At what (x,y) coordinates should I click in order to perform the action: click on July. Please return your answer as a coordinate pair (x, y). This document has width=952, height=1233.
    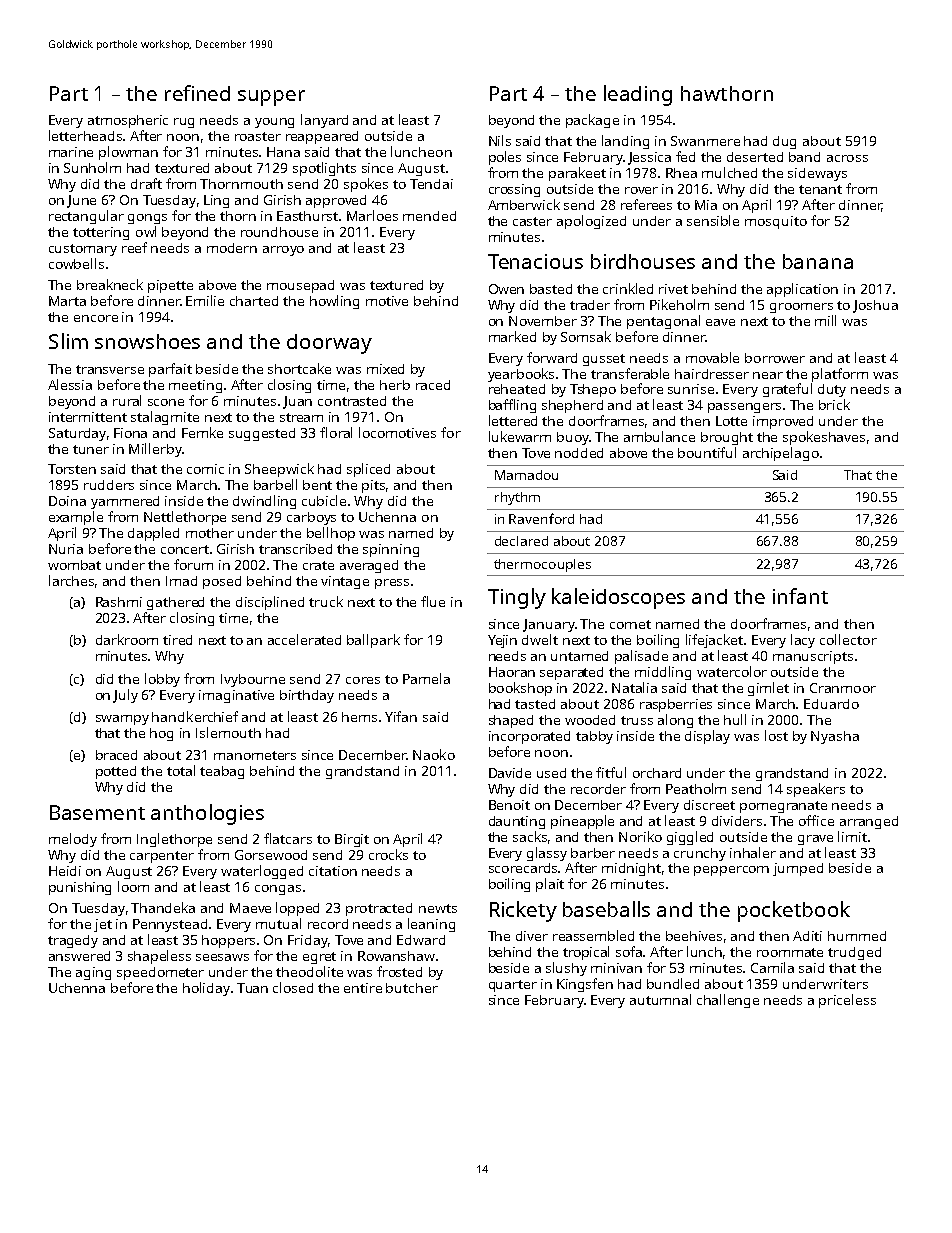
    Looking at the image, I should click on (125, 696).
